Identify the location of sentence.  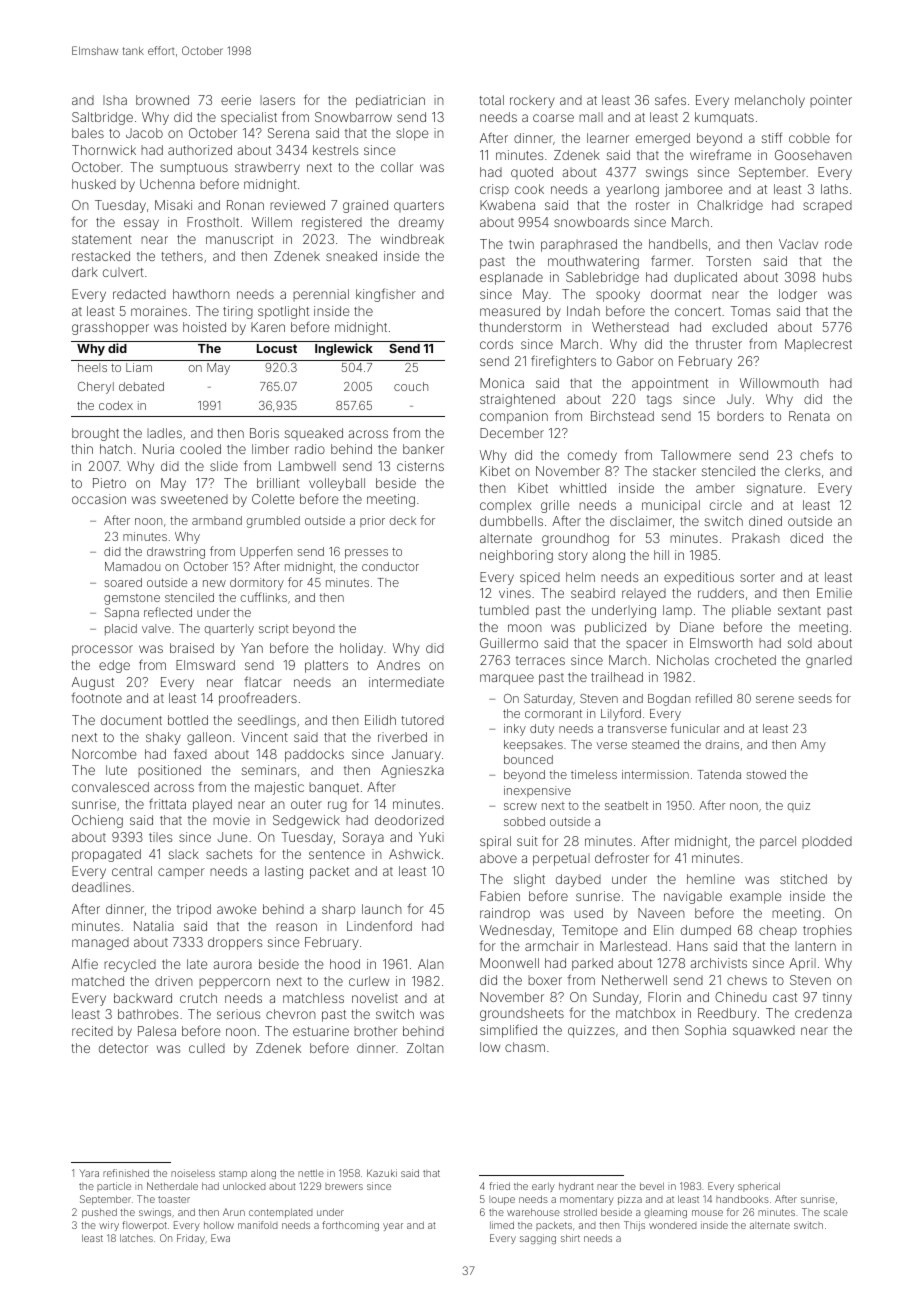
(337, 854).
